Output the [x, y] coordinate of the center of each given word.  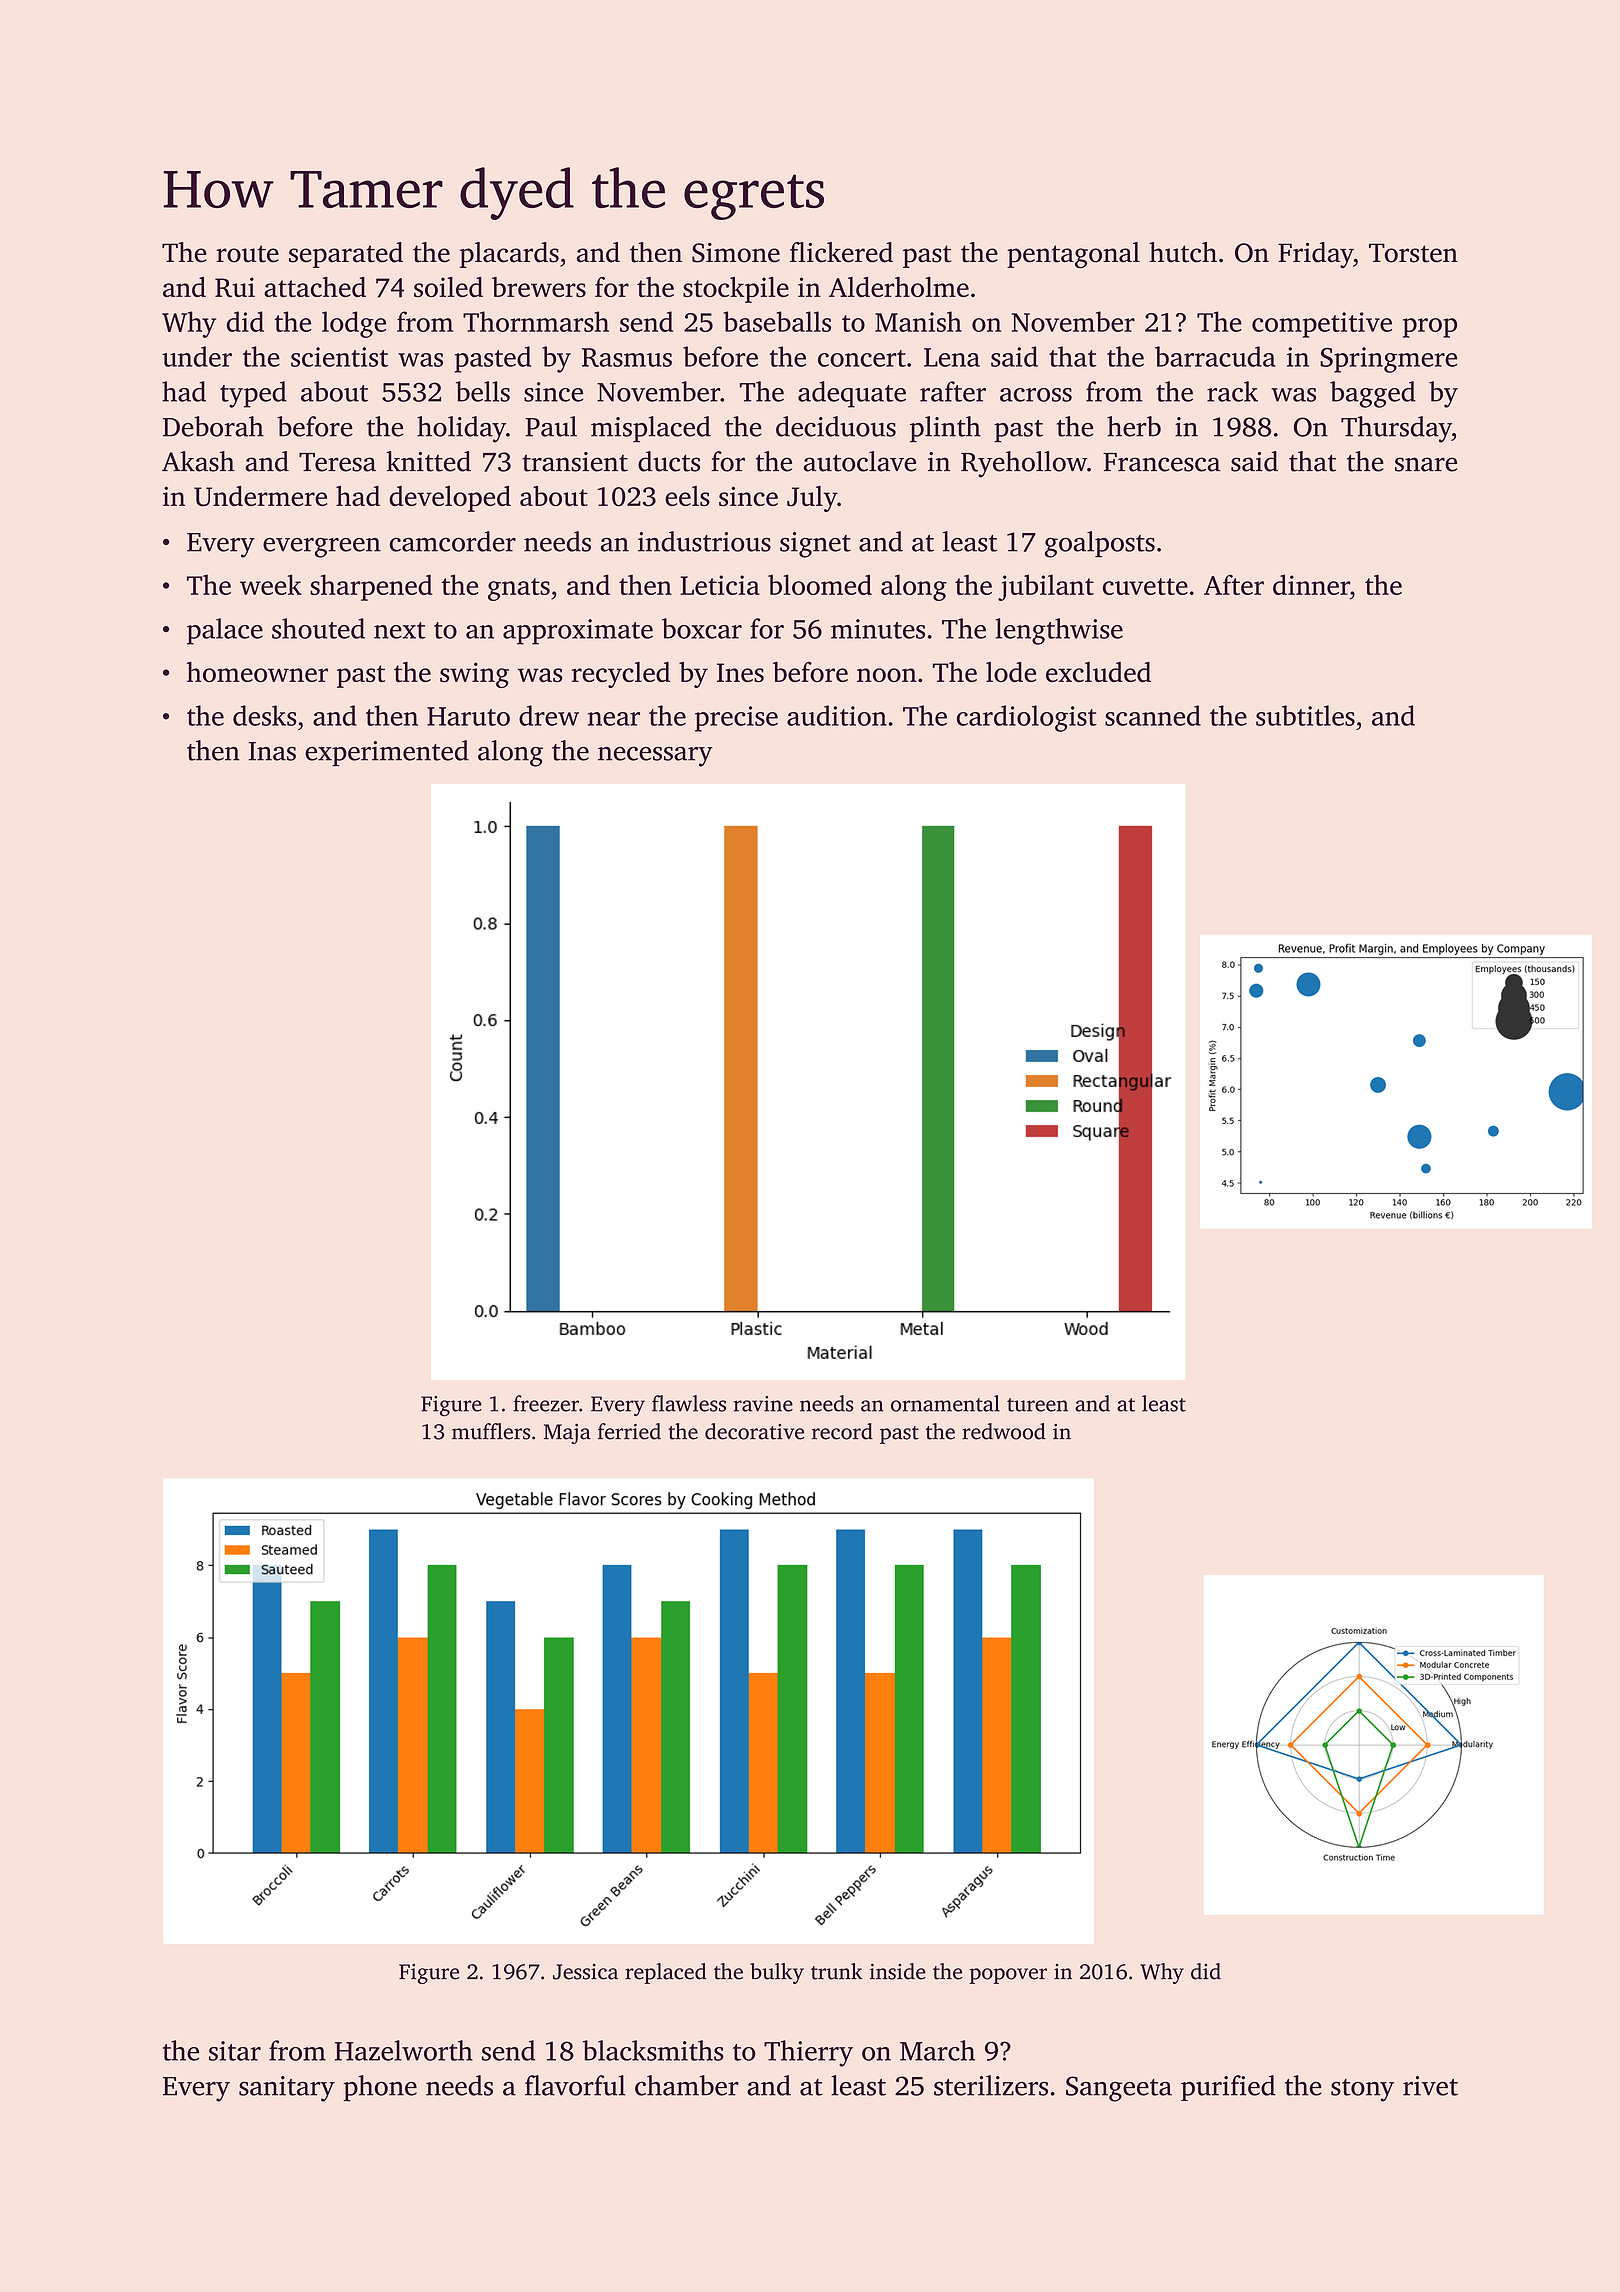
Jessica [585, 1972]
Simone [736, 252]
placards [509, 255]
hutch [1183, 252]
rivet [1430, 2086]
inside [898, 1971]
